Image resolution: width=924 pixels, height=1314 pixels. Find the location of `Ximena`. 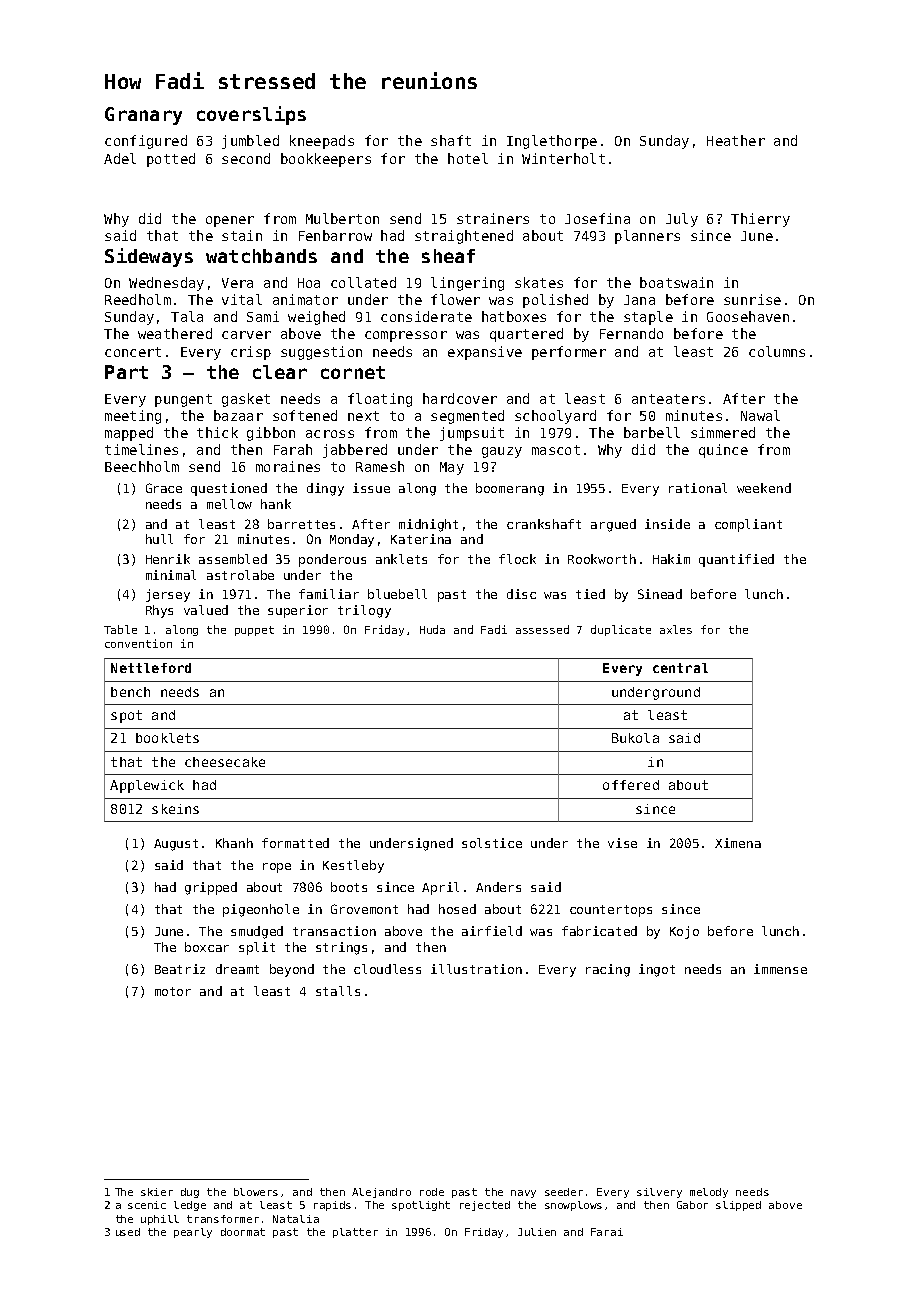

Ximena is located at coordinates (738, 843).
